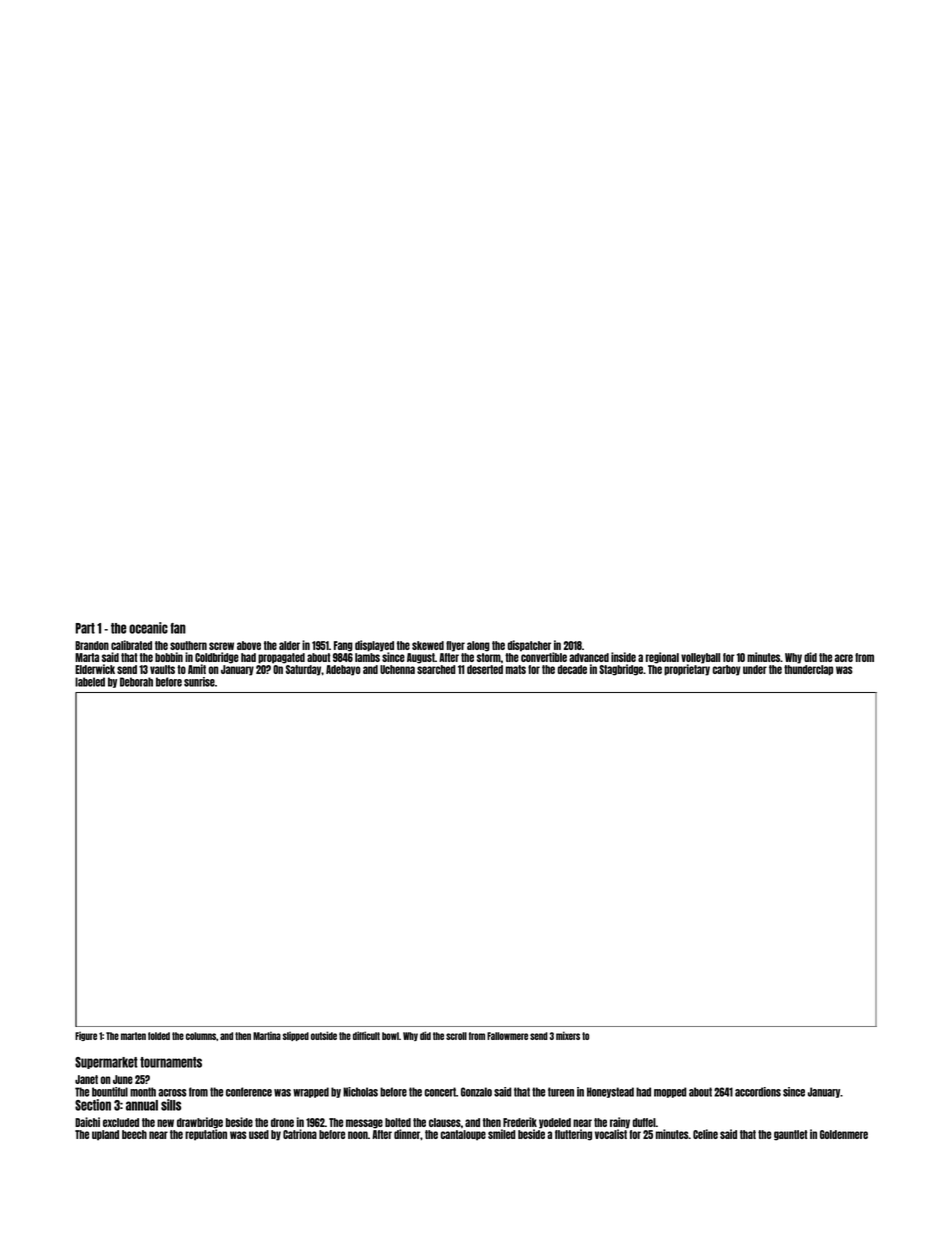  I want to click on month, so click(143, 1092).
